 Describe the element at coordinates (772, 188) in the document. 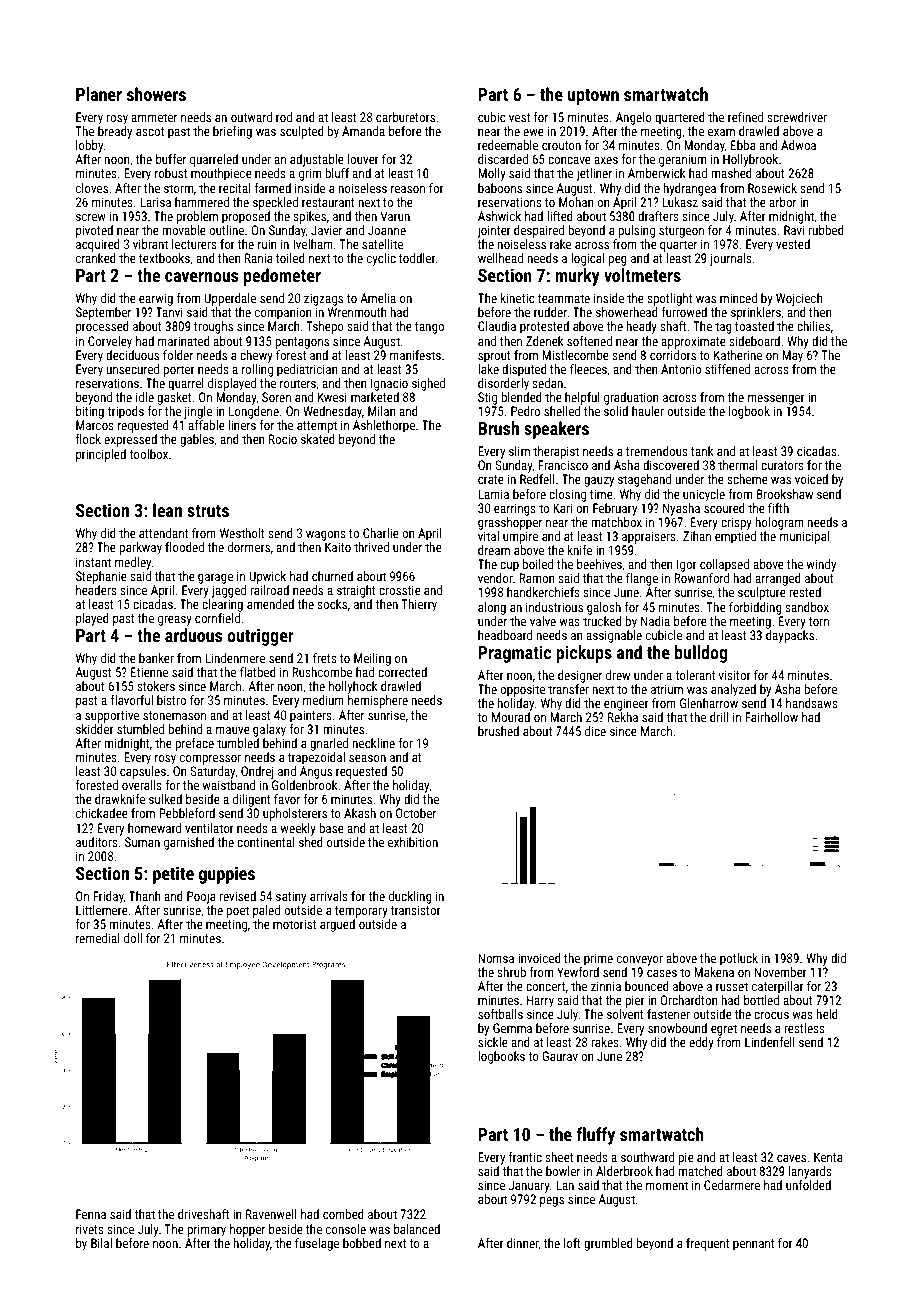

I see `Rosewick` at that location.
